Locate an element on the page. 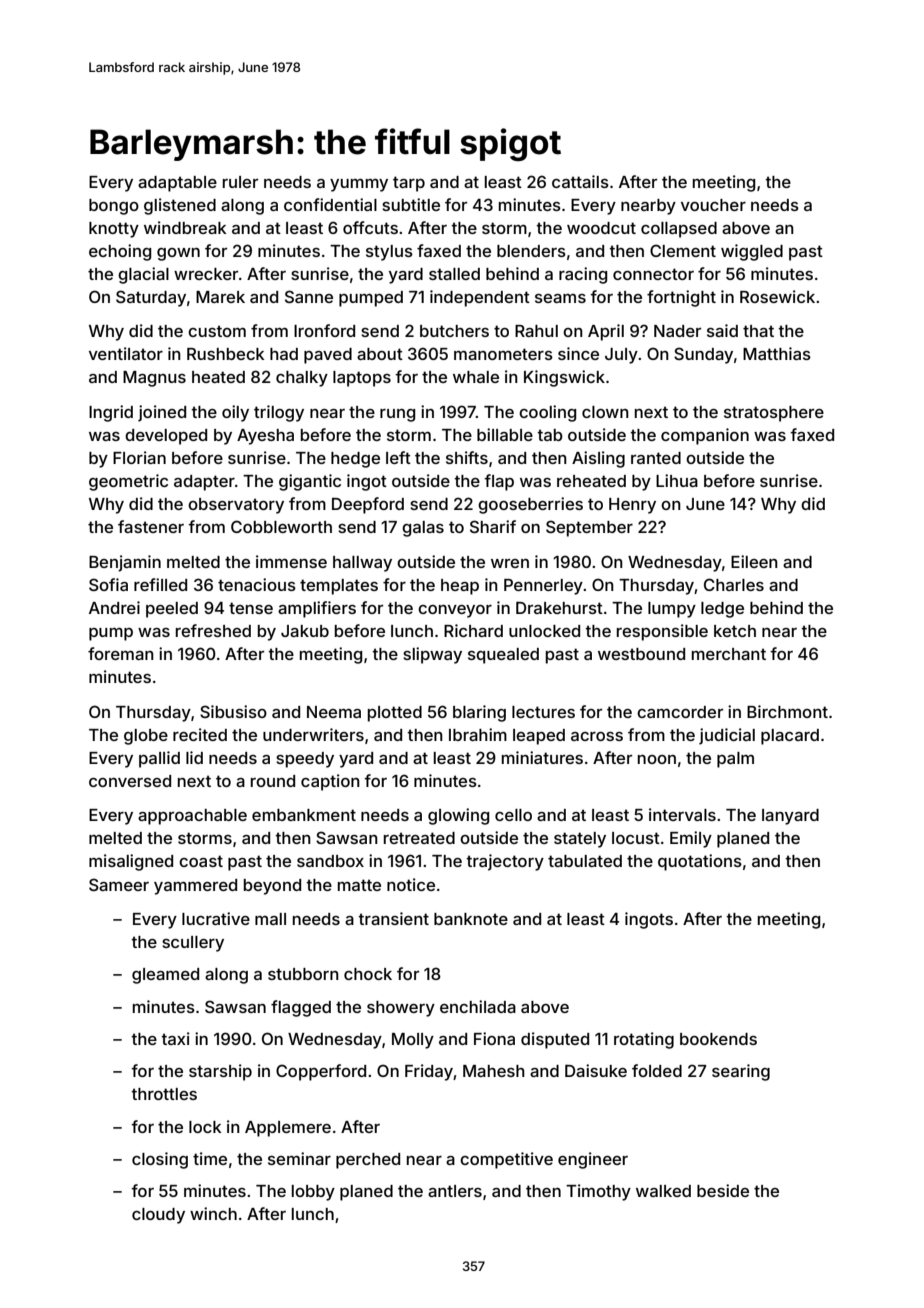 The height and width of the image is (1308, 924). bookends is located at coordinates (718, 1039).
